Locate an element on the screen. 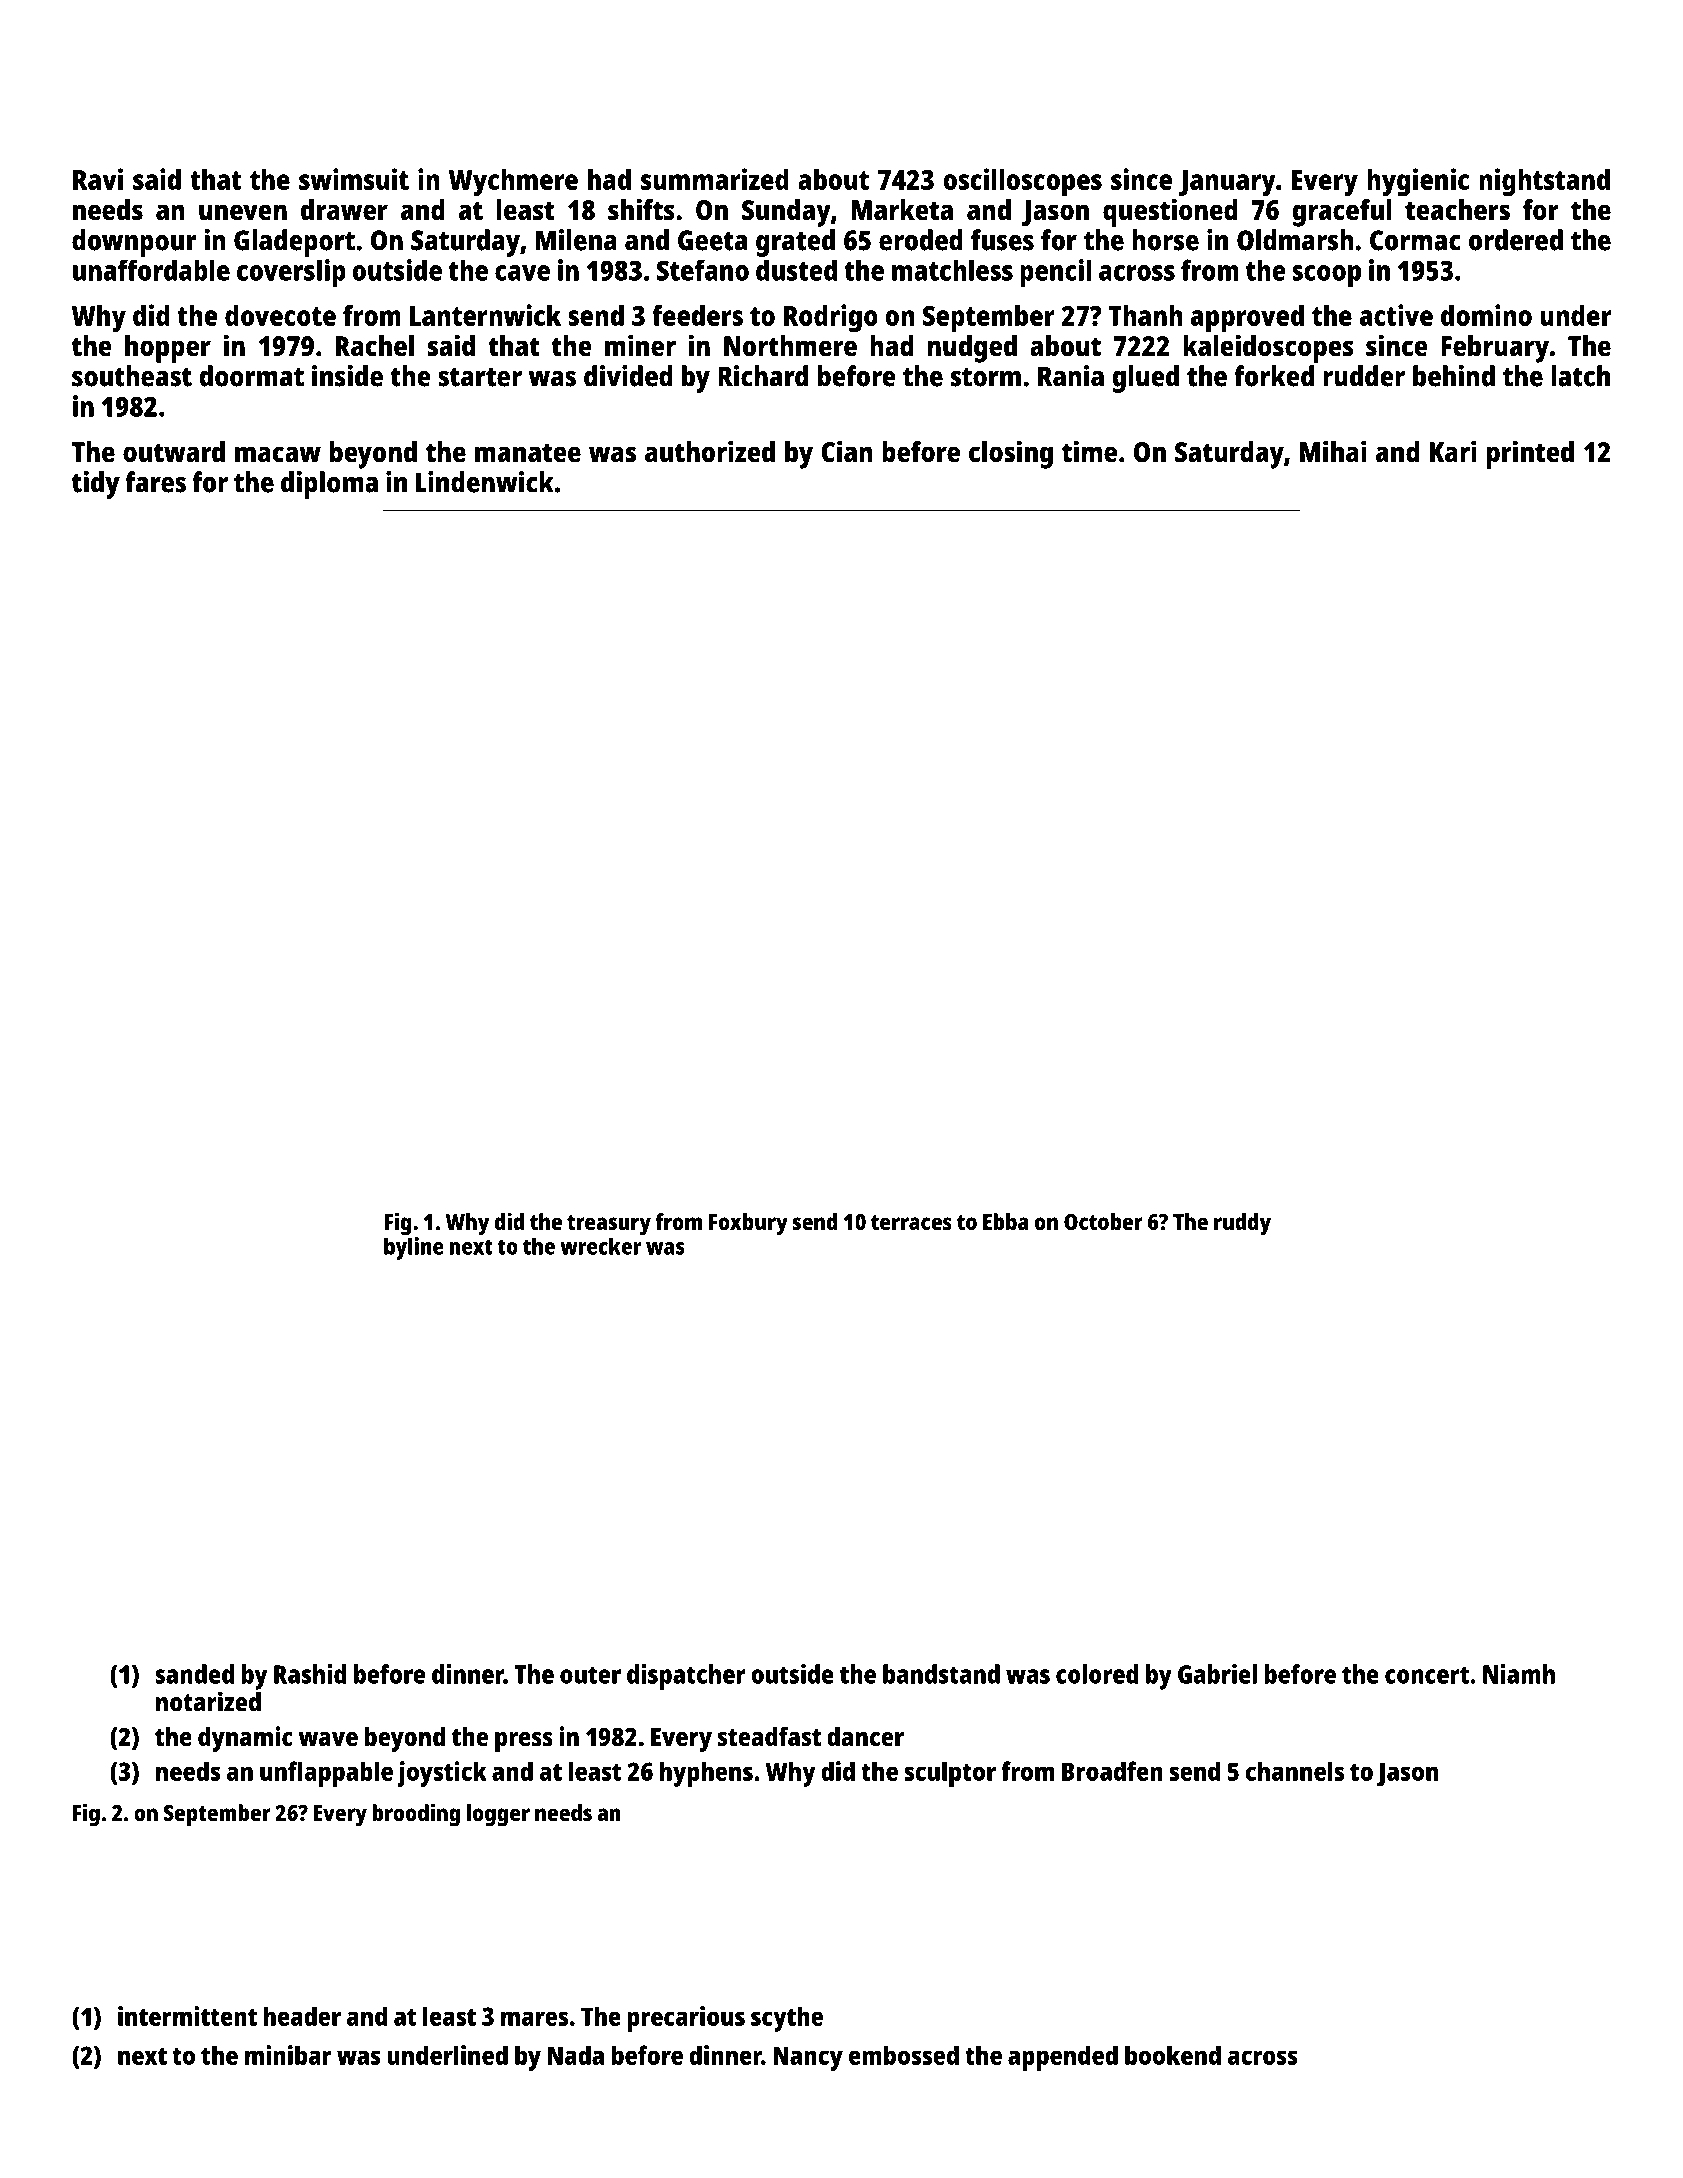 This screenshot has width=1683, height=2178. Kari is located at coordinates (1453, 451).
